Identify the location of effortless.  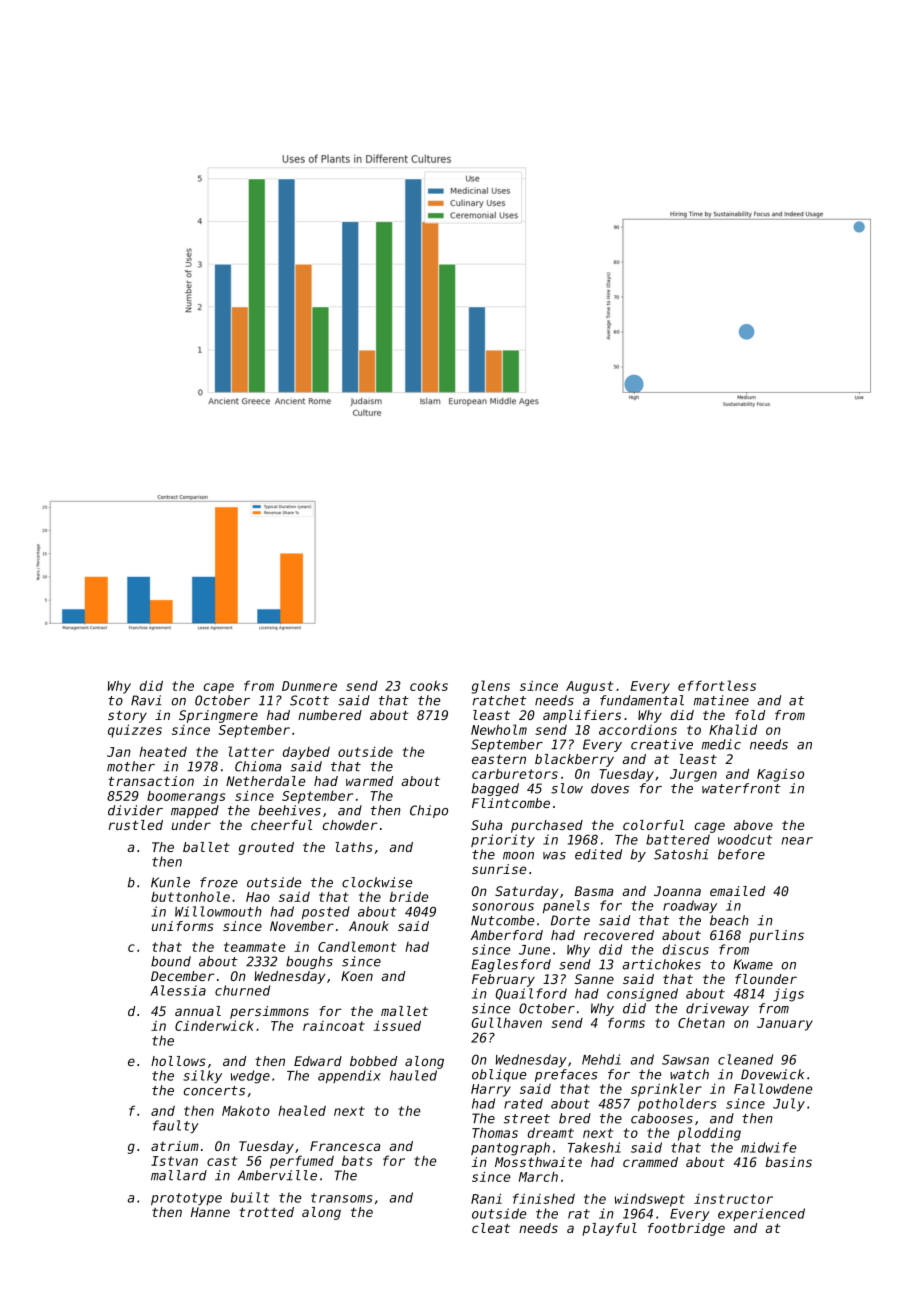
(717, 685).
